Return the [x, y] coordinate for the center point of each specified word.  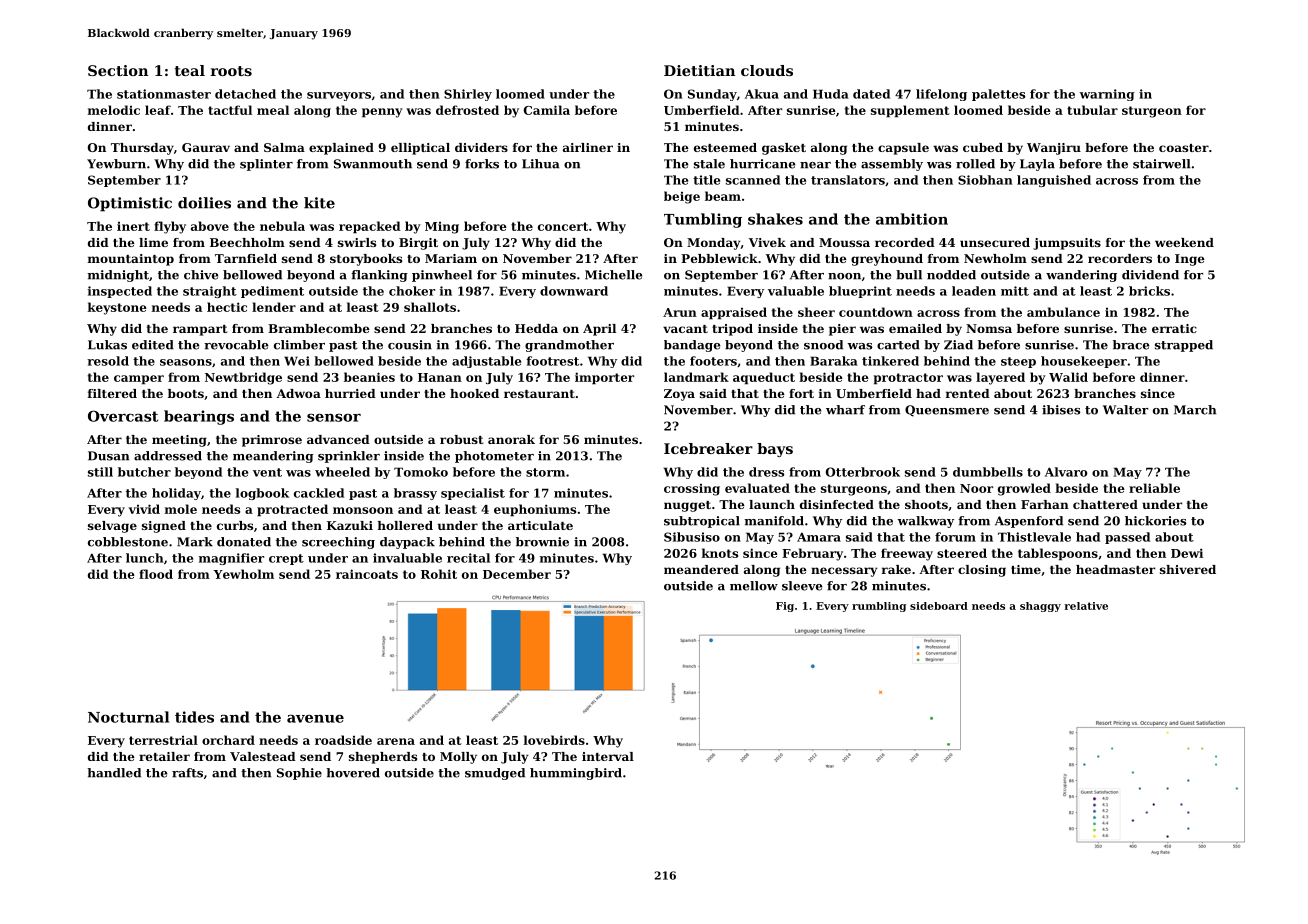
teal [190, 70]
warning [1107, 95]
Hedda [536, 328]
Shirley [468, 95]
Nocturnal [128, 717]
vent [267, 472]
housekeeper [1084, 362]
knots [720, 553]
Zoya [679, 395]
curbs [235, 525]
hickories [1155, 521]
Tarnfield [246, 258]
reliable [1154, 488]
